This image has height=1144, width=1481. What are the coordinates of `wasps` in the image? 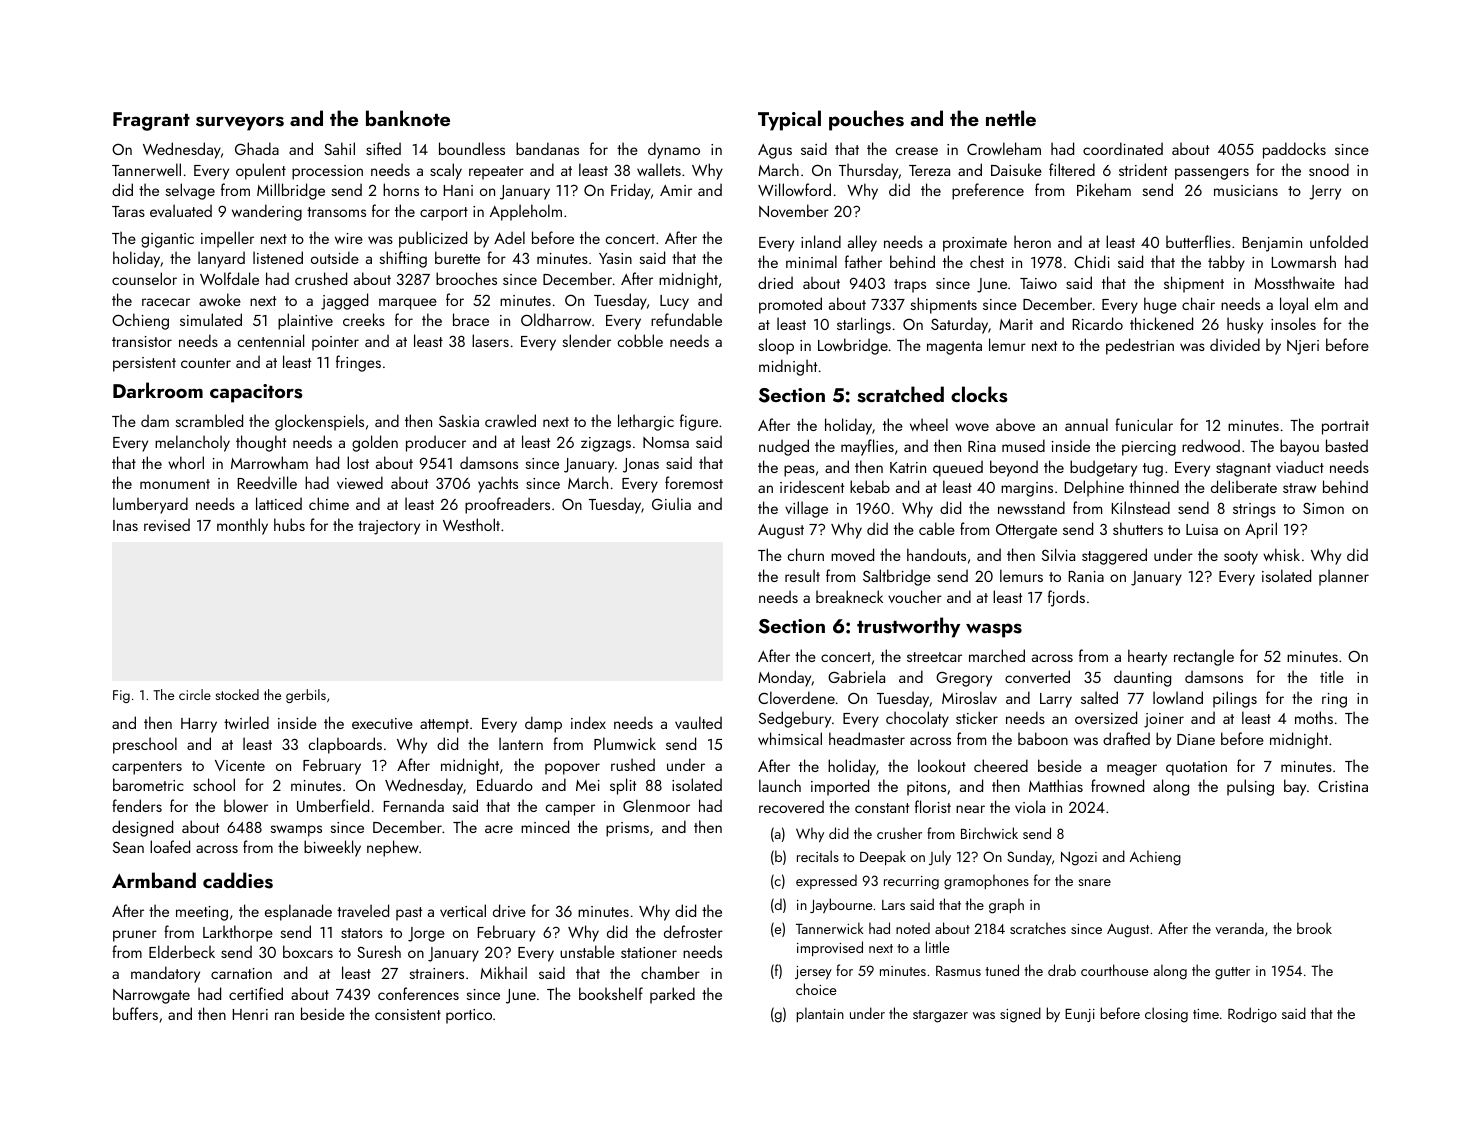 It's located at (994, 630).
